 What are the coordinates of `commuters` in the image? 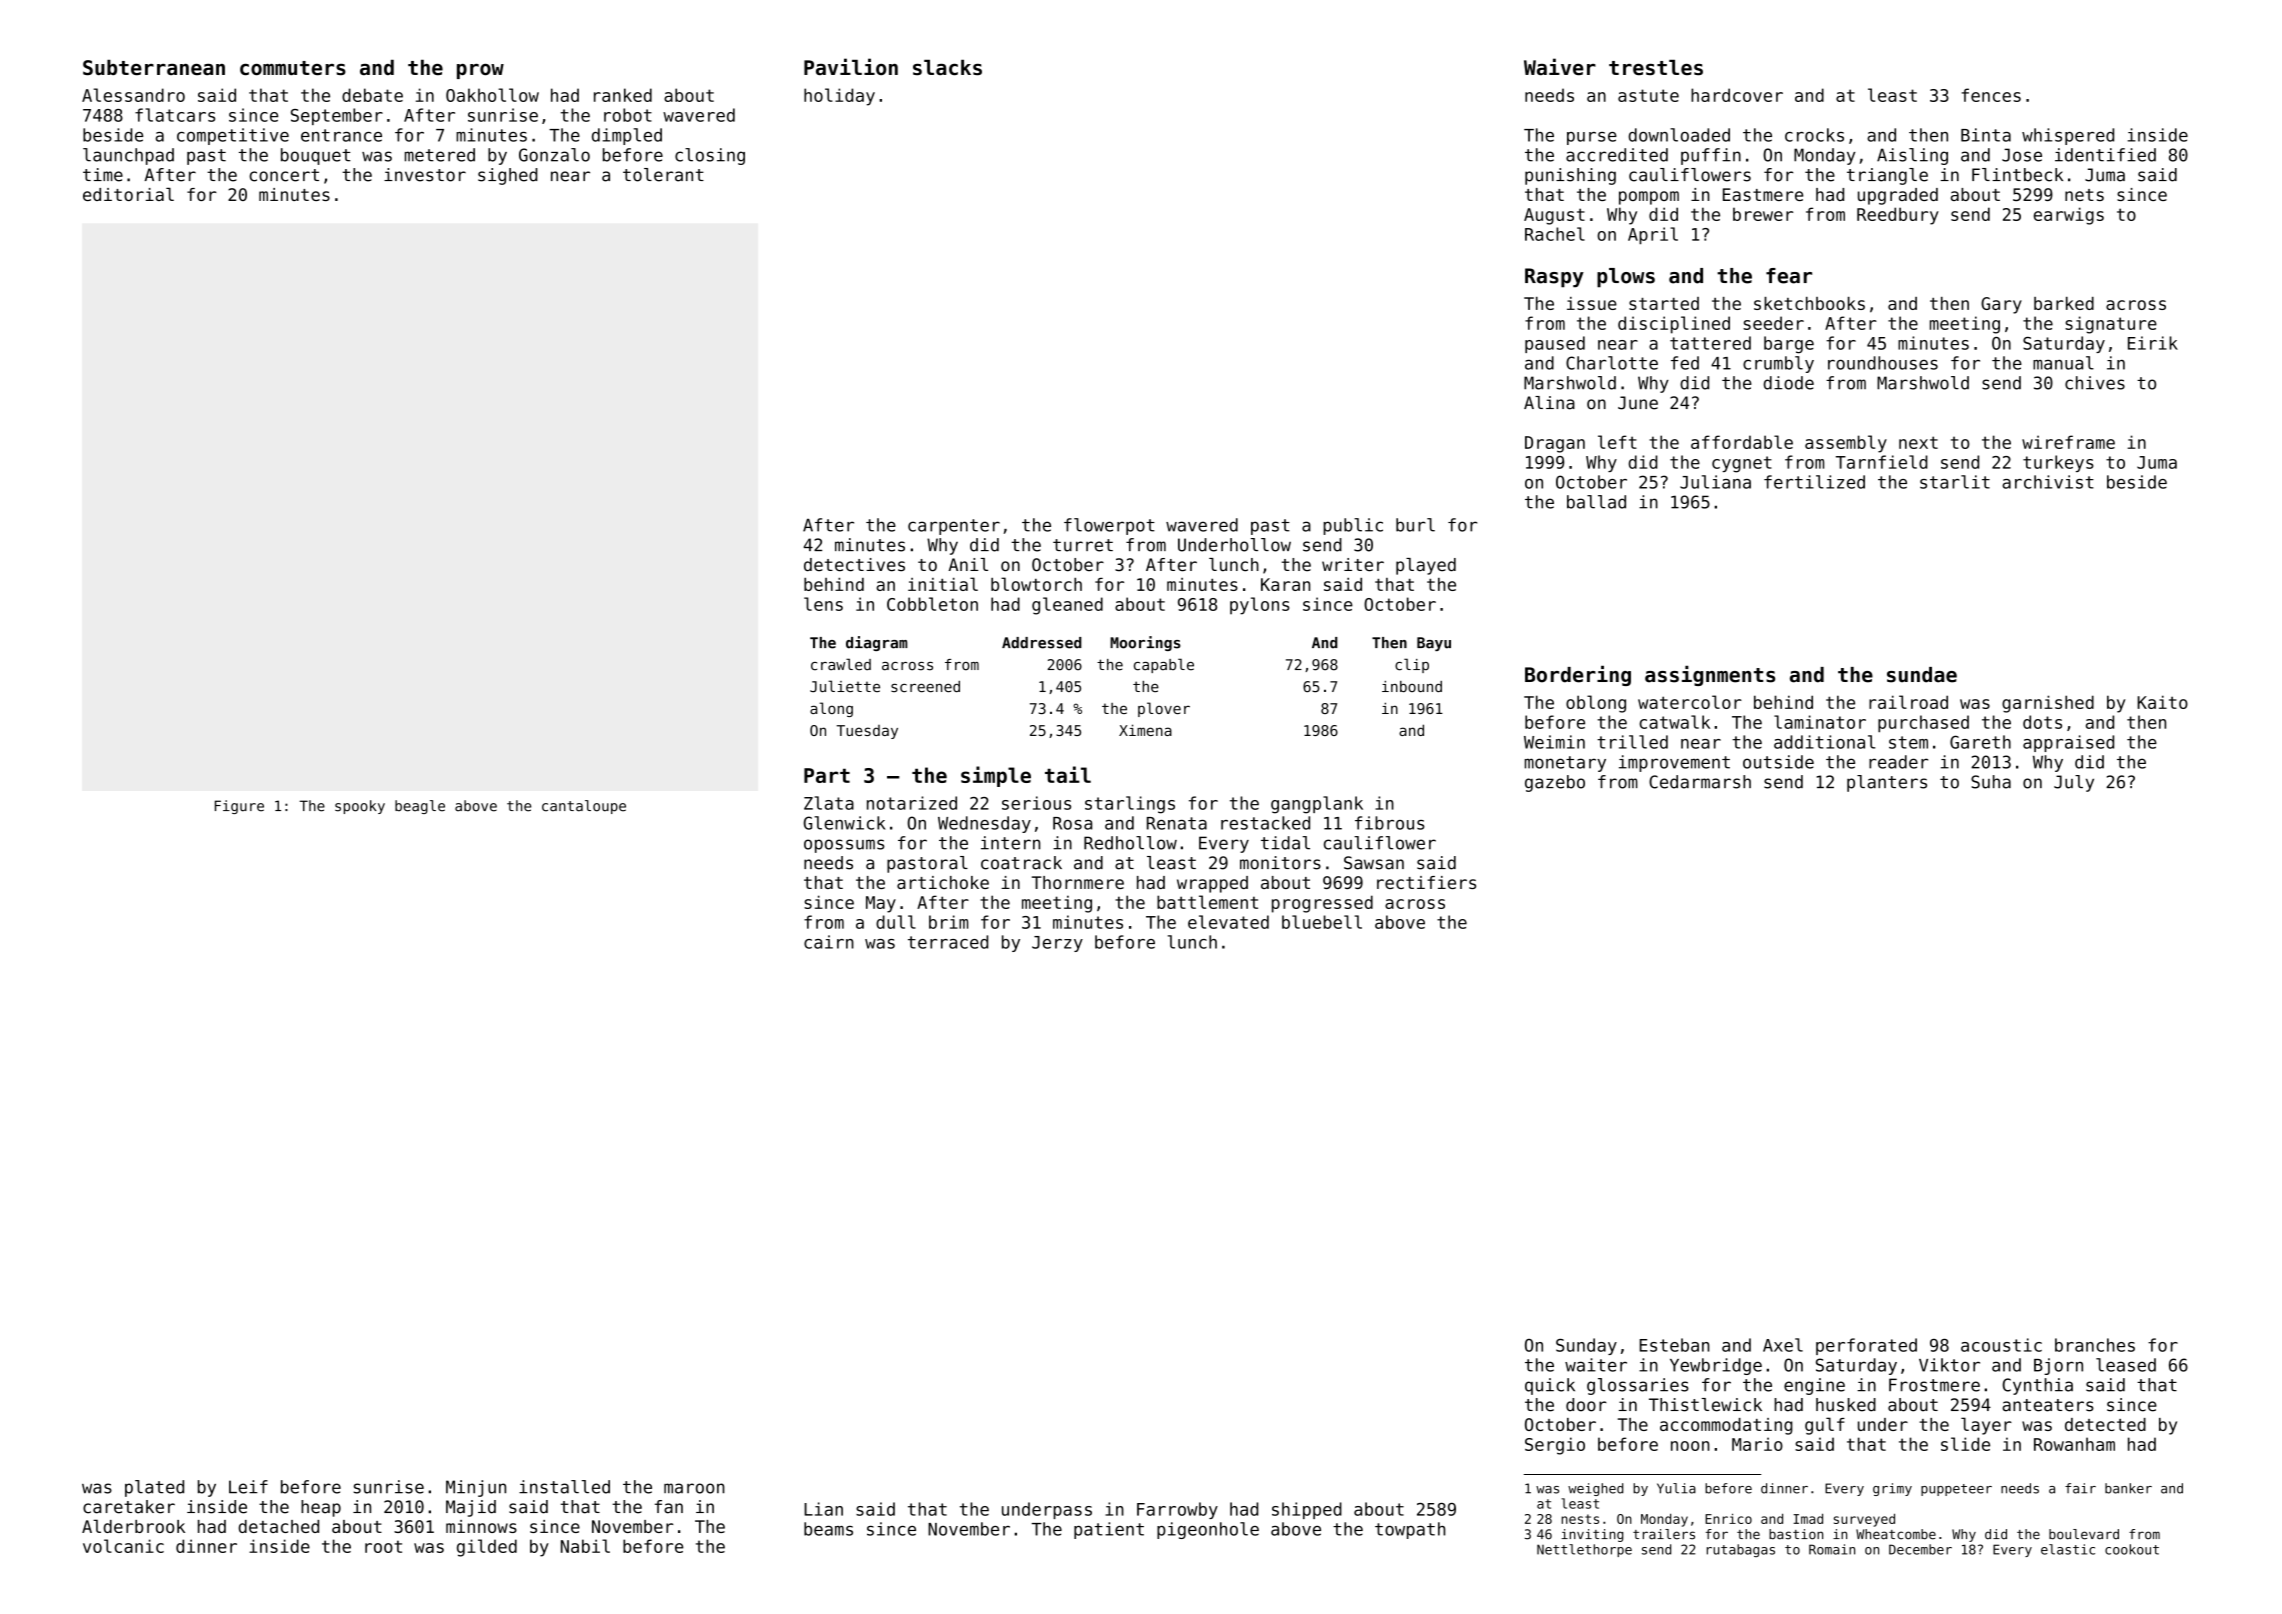 It's located at (293, 68).
